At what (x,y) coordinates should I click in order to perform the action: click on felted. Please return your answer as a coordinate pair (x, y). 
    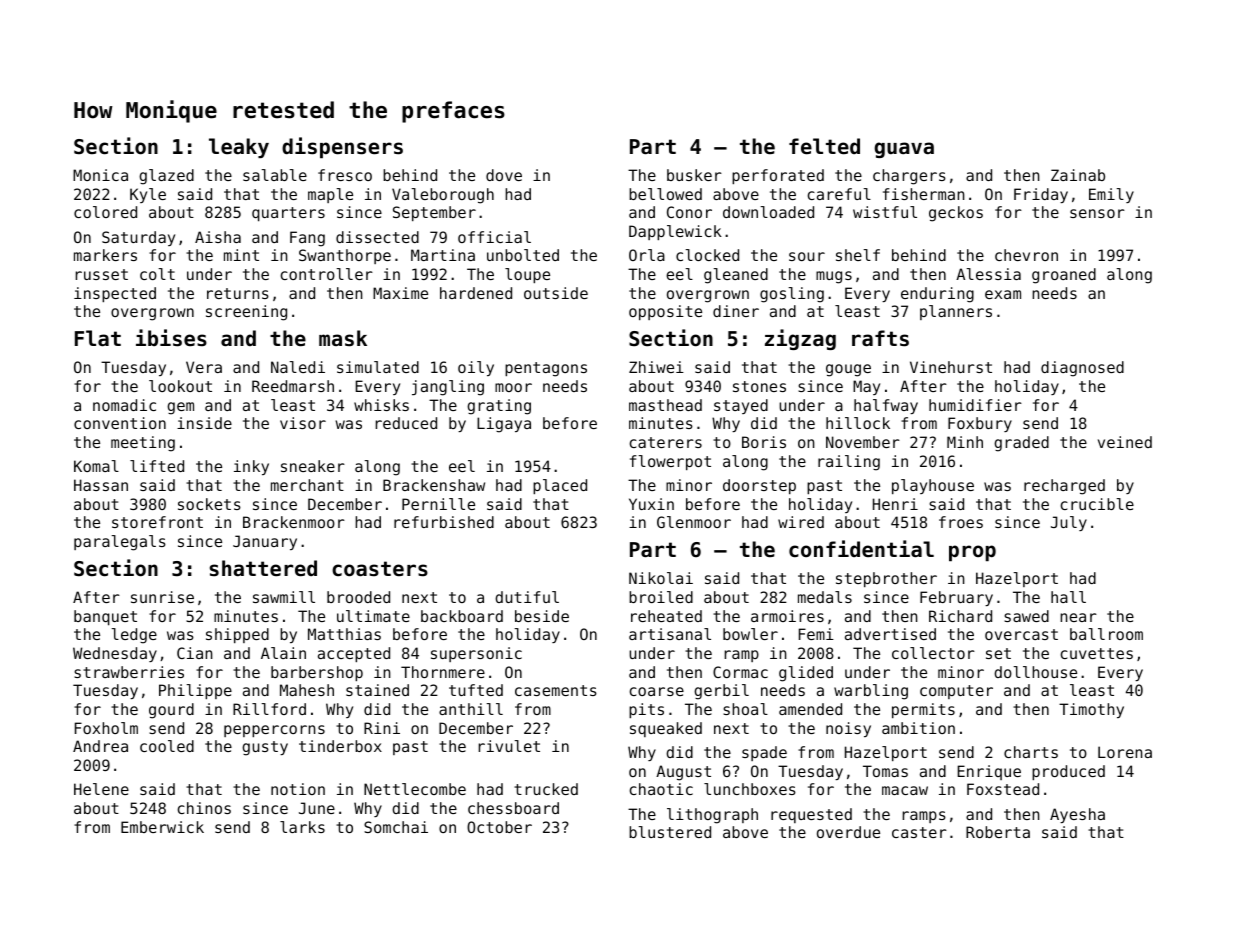
    Looking at the image, I should click on (824, 146).
